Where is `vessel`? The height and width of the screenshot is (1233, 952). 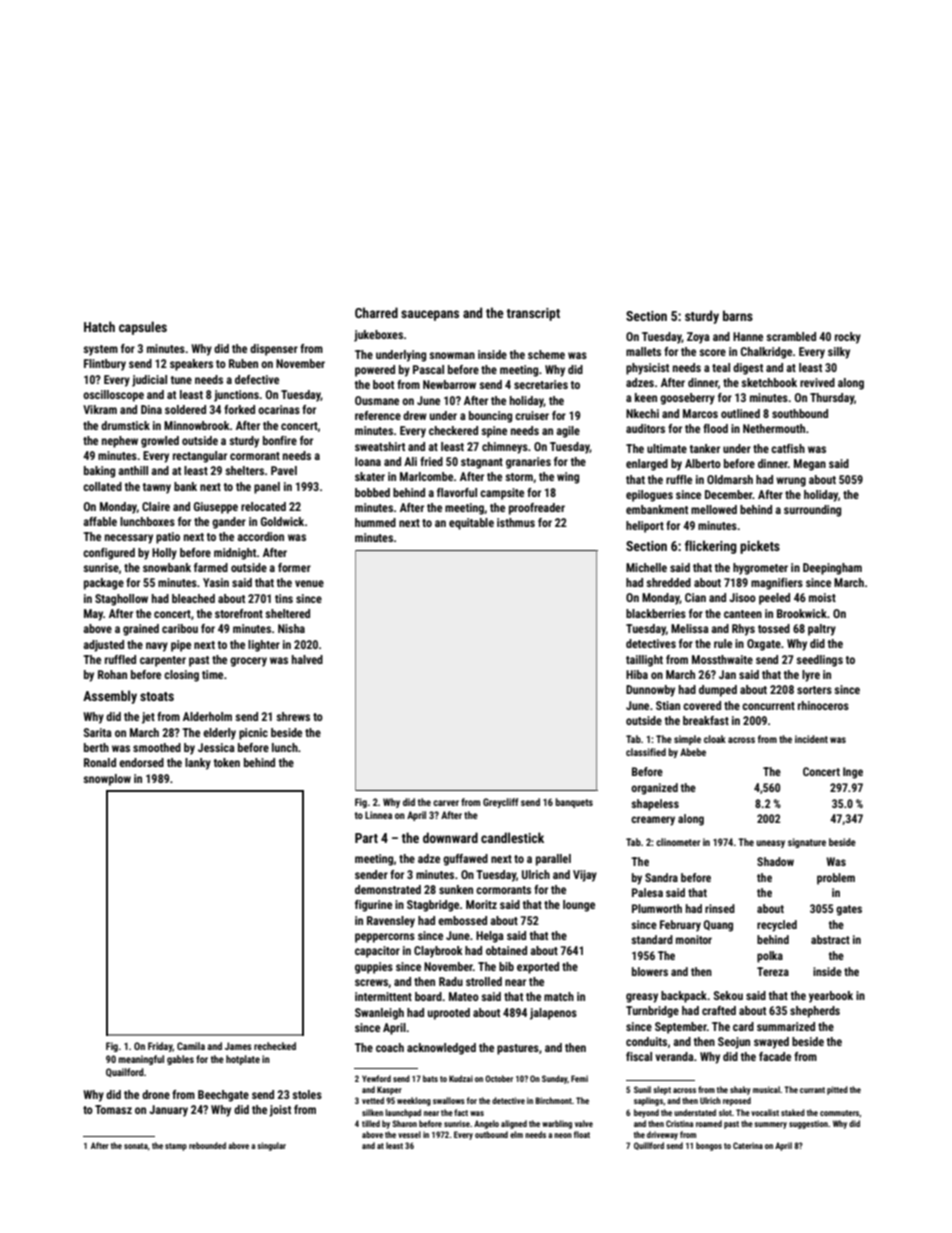
vessel is located at coordinates (409, 1134).
